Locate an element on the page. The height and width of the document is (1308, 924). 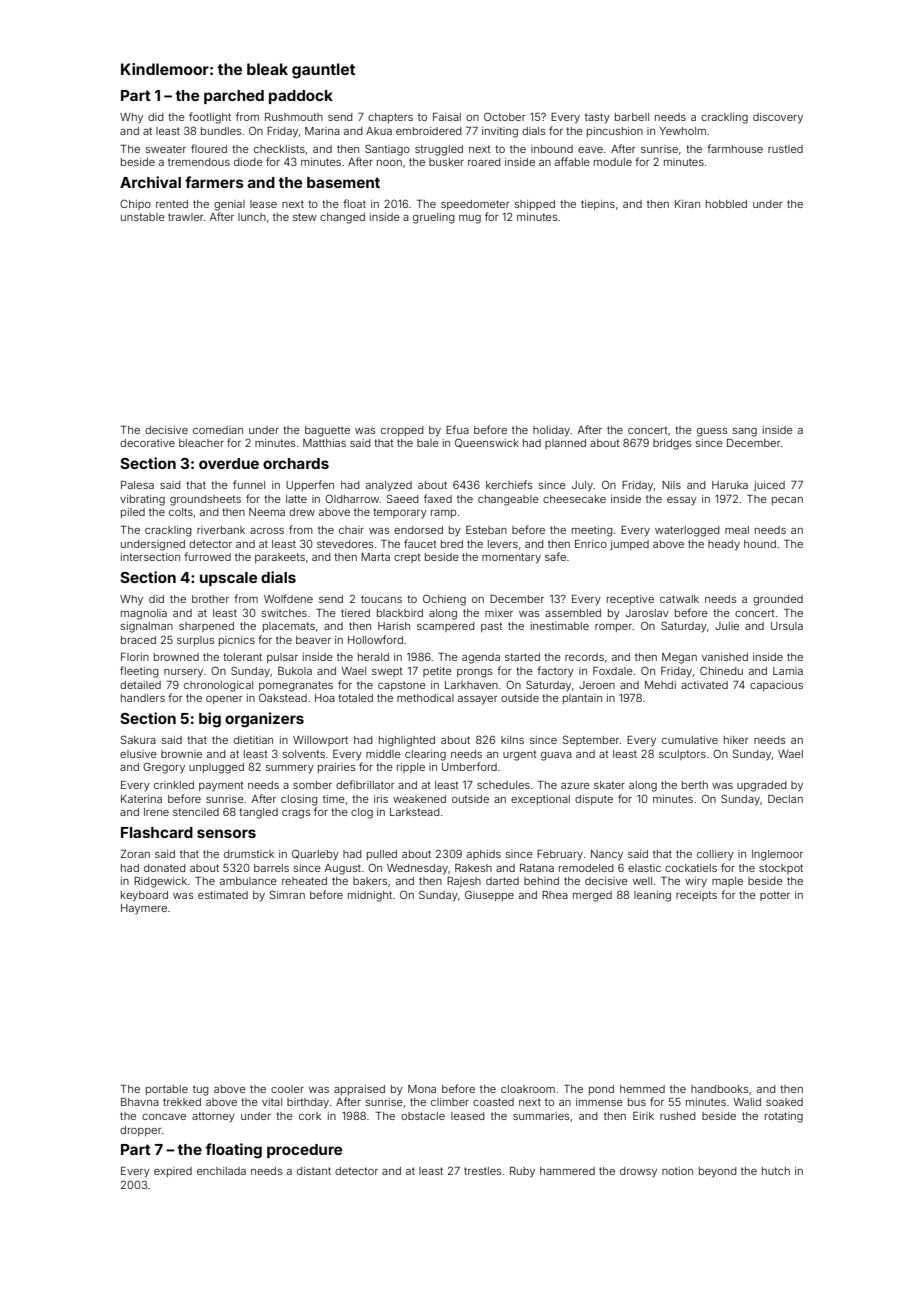
swept is located at coordinates (387, 672).
